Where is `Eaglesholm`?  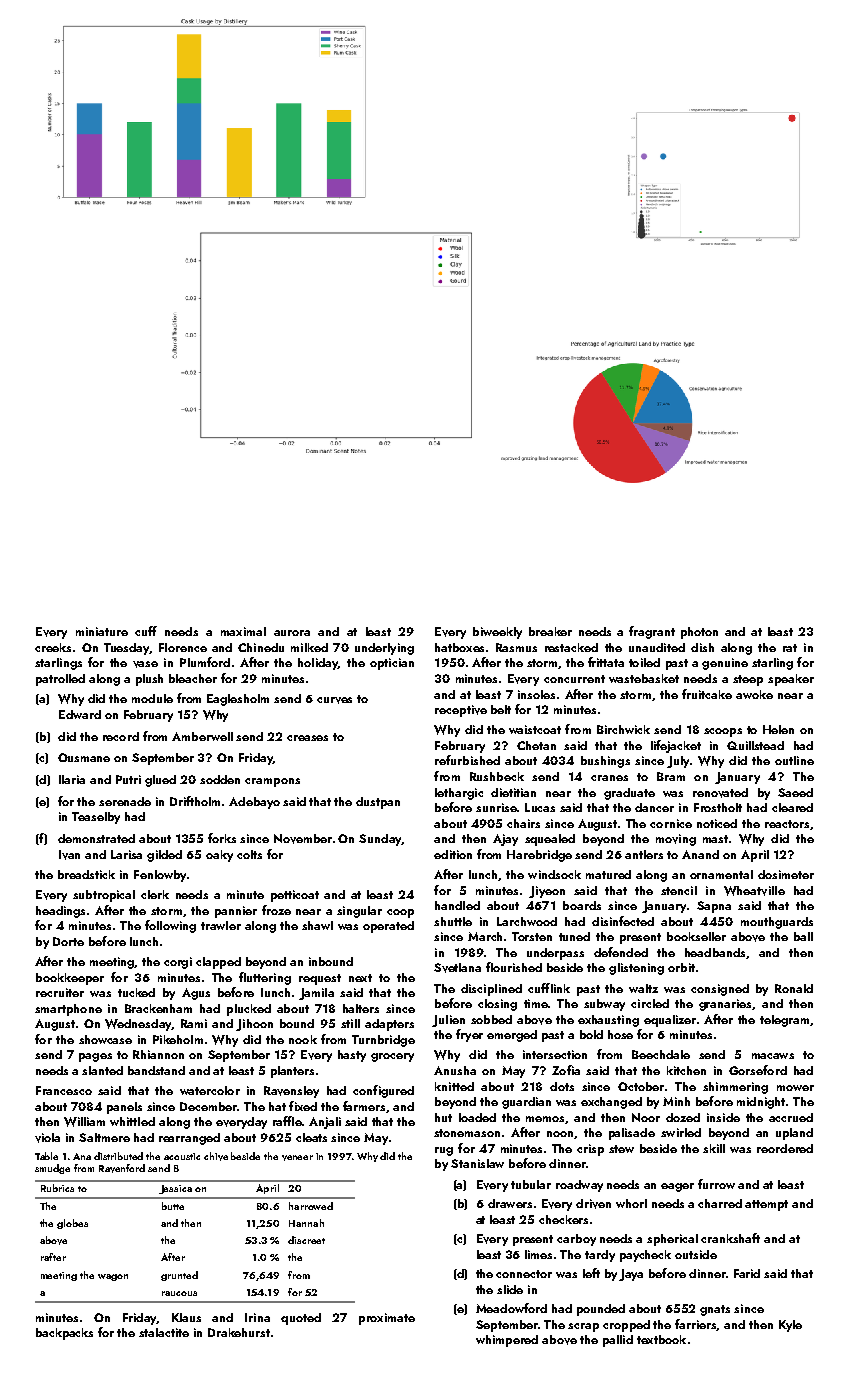 Eaglesholm is located at coordinates (238, 700).
